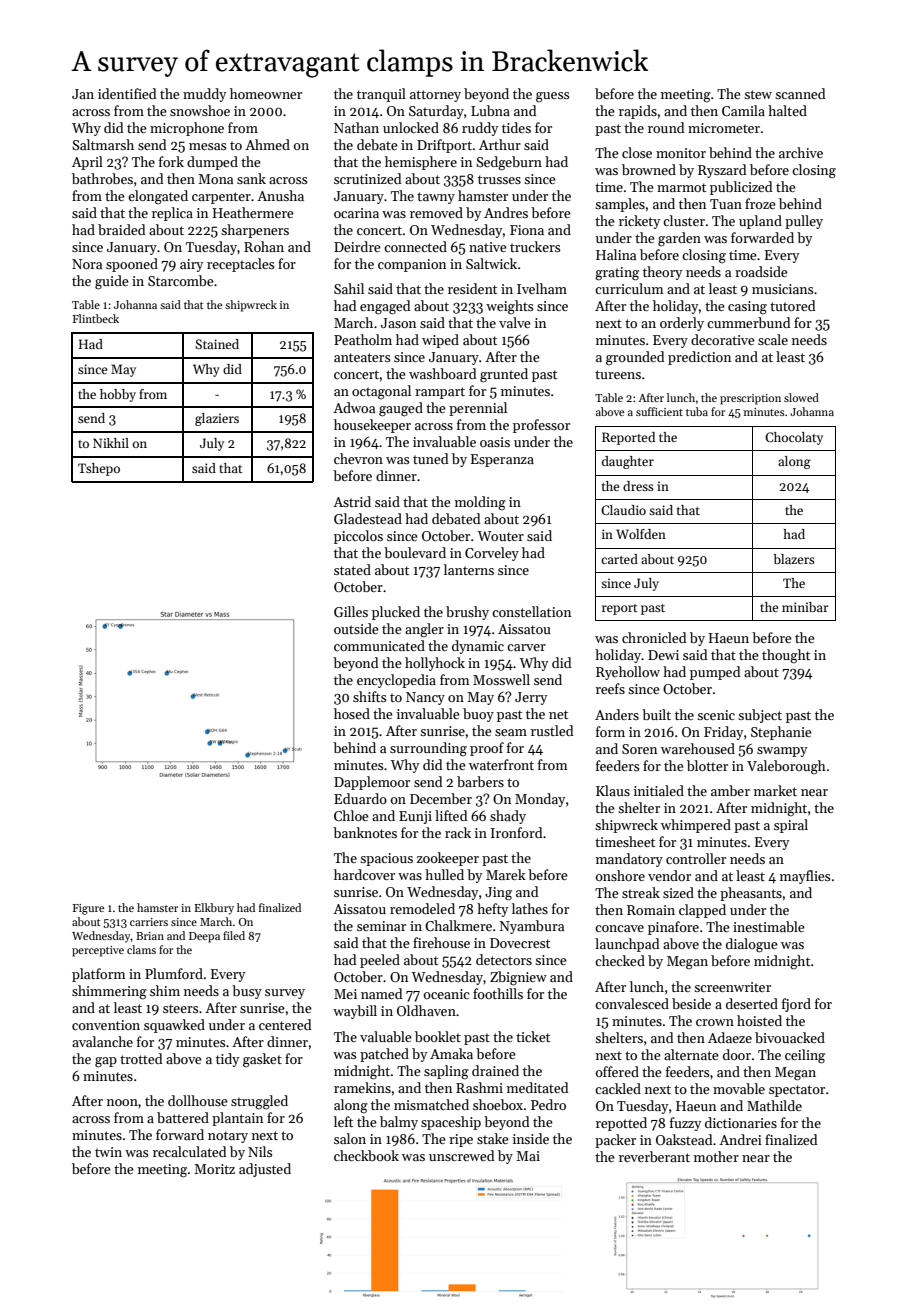  What do you see at coordinates (372, 783) in the screenshot?
I see `Dapplemoor` at bounding box center [372, 783].
